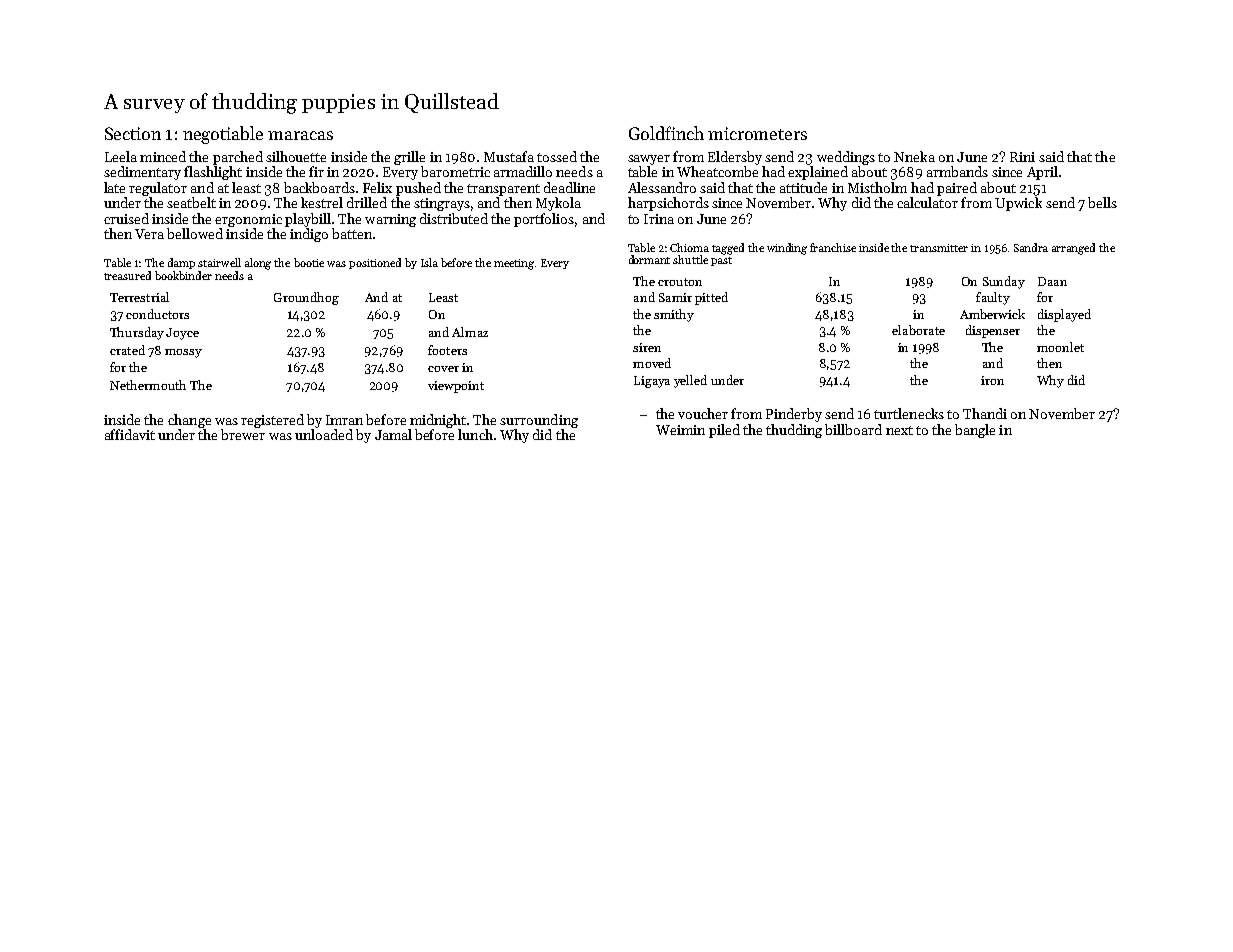 The width and height of the screenshot is (1233, 952). Describe the element at coordinates (182, 334) in the screenshot. I see `Joyce` at that location.
